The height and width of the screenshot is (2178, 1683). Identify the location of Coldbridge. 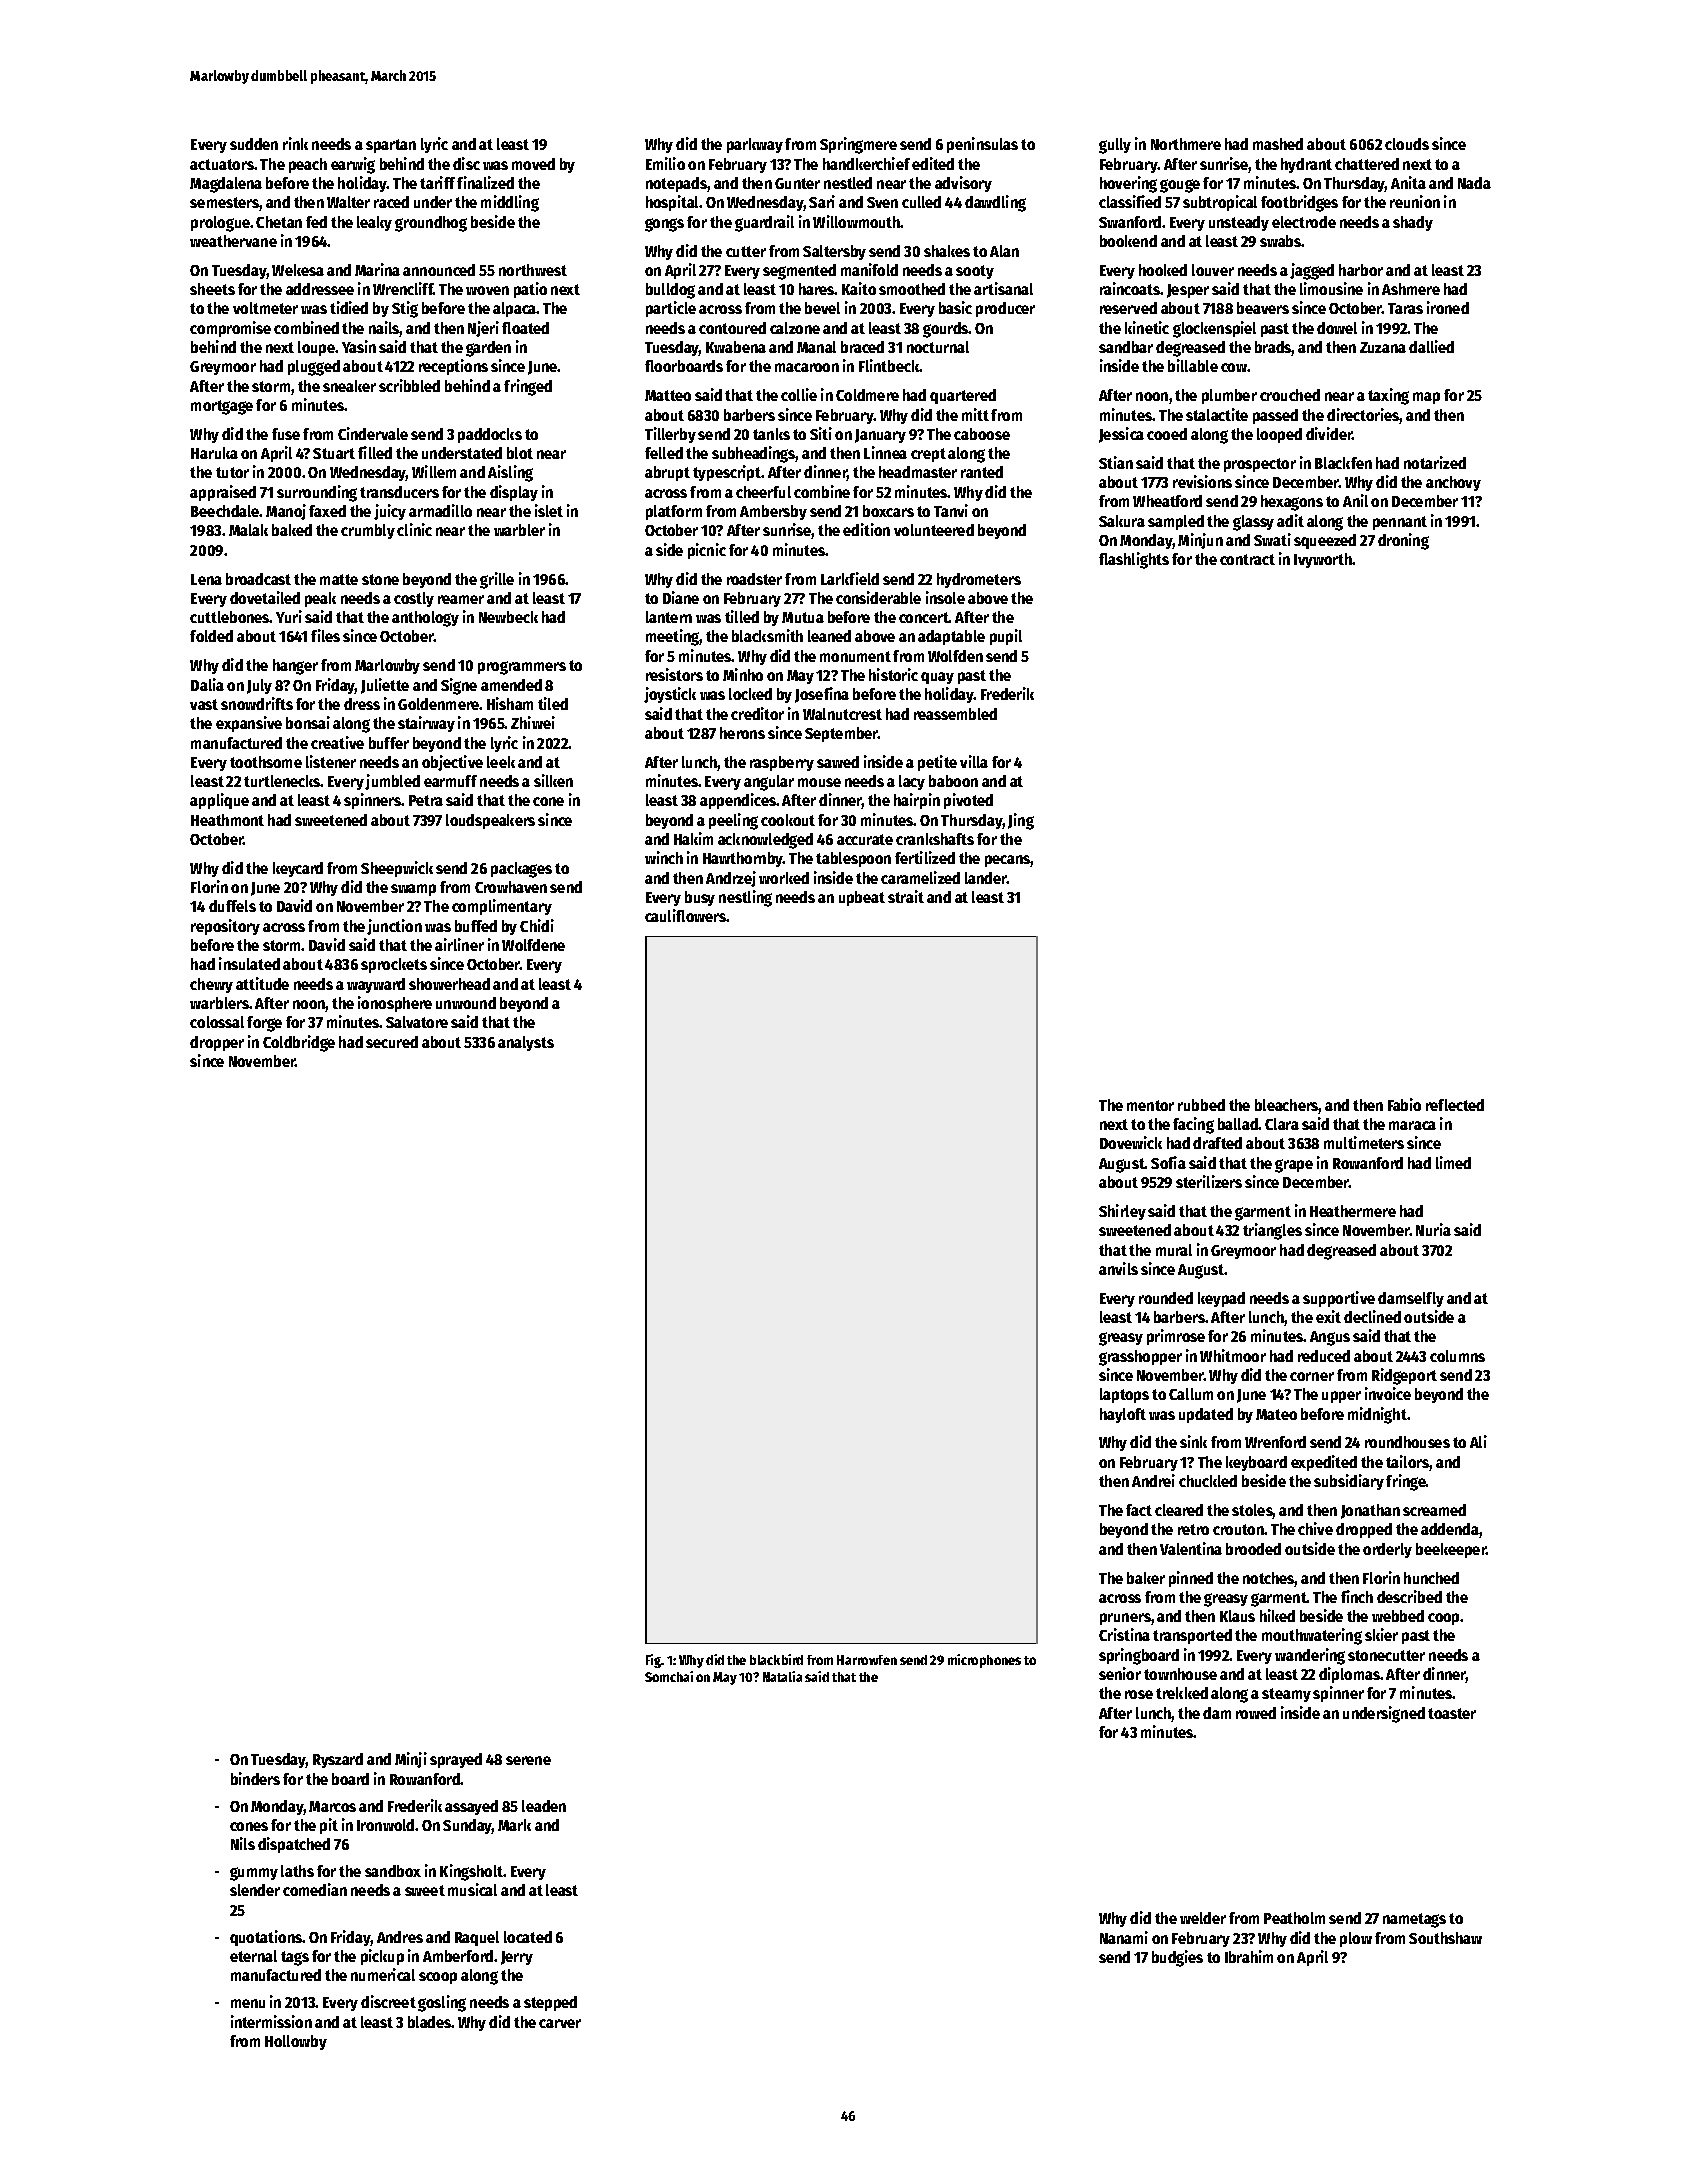
(299, 1043).
